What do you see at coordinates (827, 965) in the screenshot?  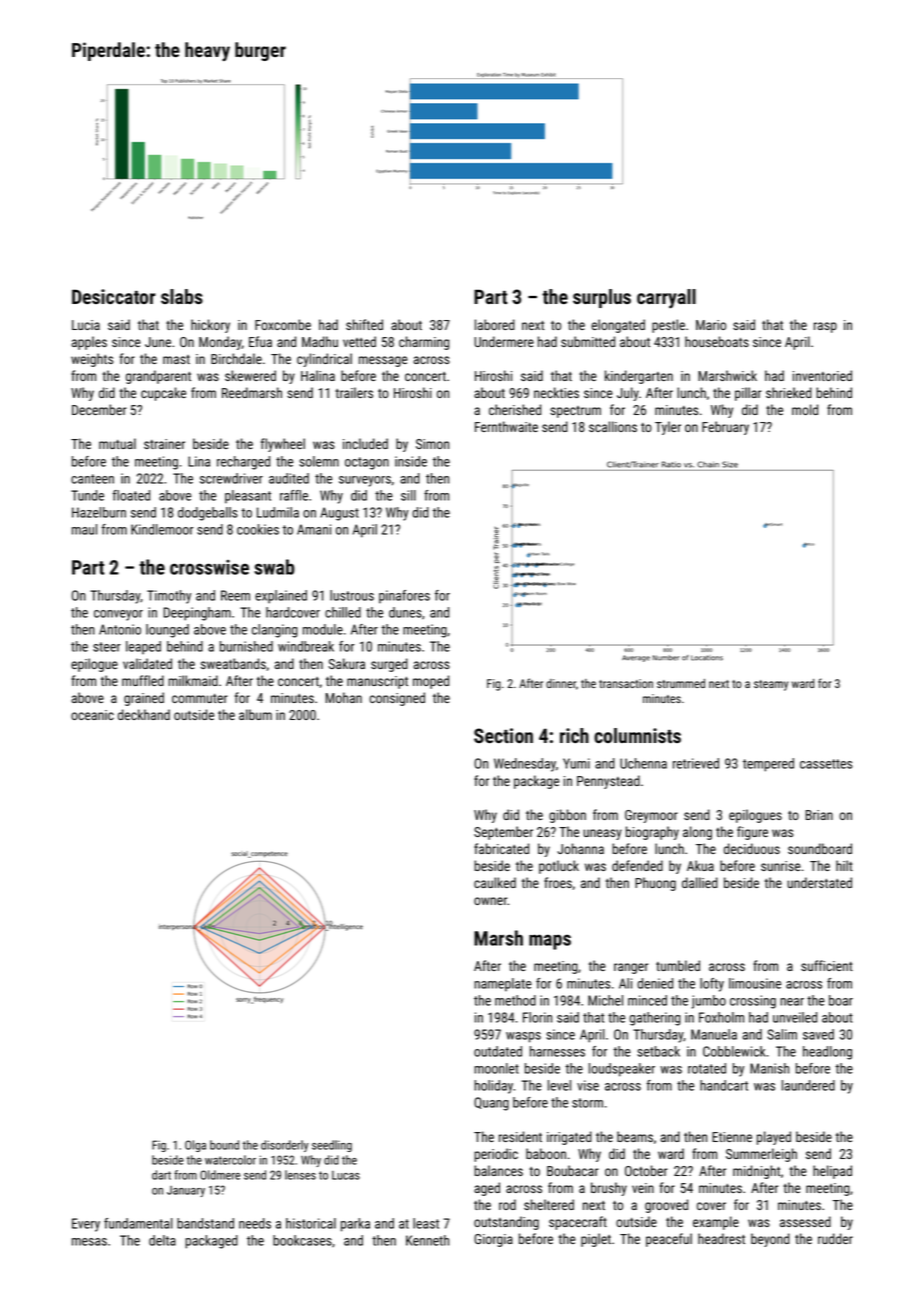 I see `sufficient` at bounding box center [827, 965].
